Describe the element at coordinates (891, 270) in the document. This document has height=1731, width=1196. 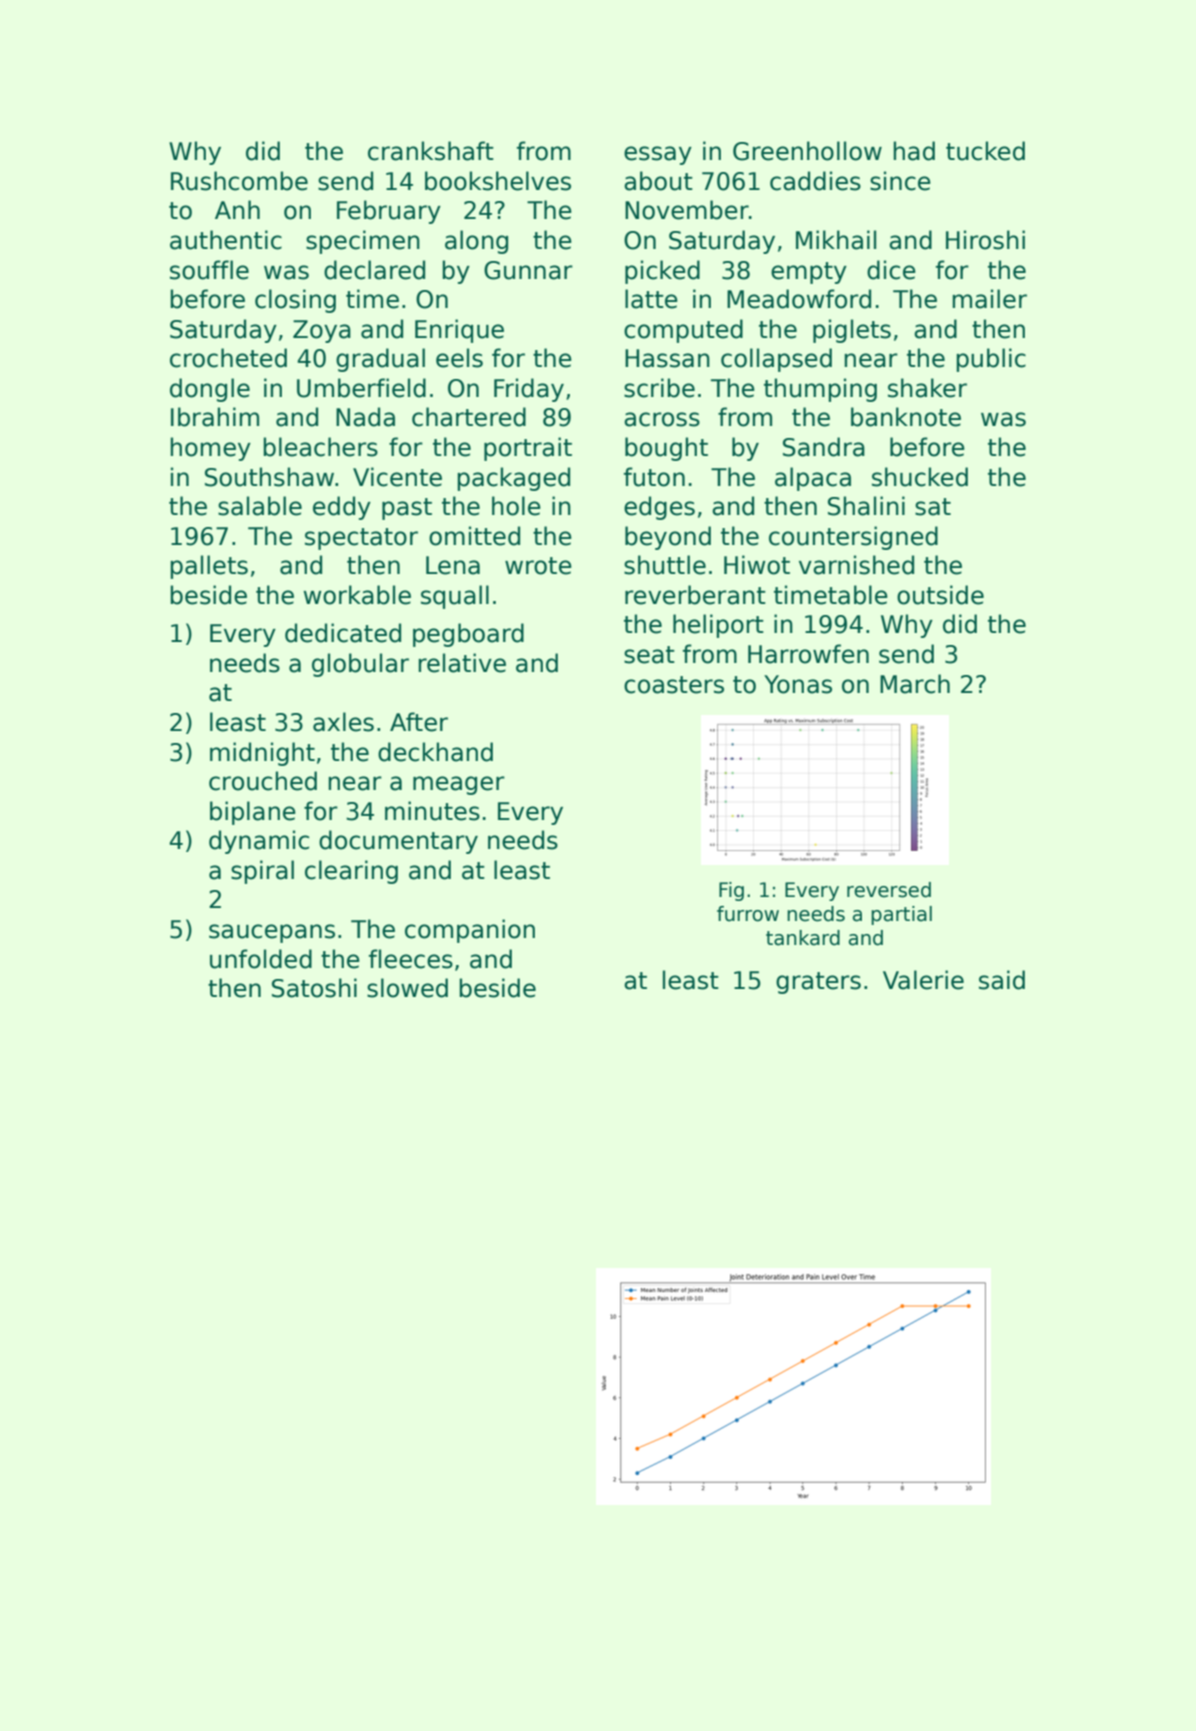
I see `dice` at that location.
